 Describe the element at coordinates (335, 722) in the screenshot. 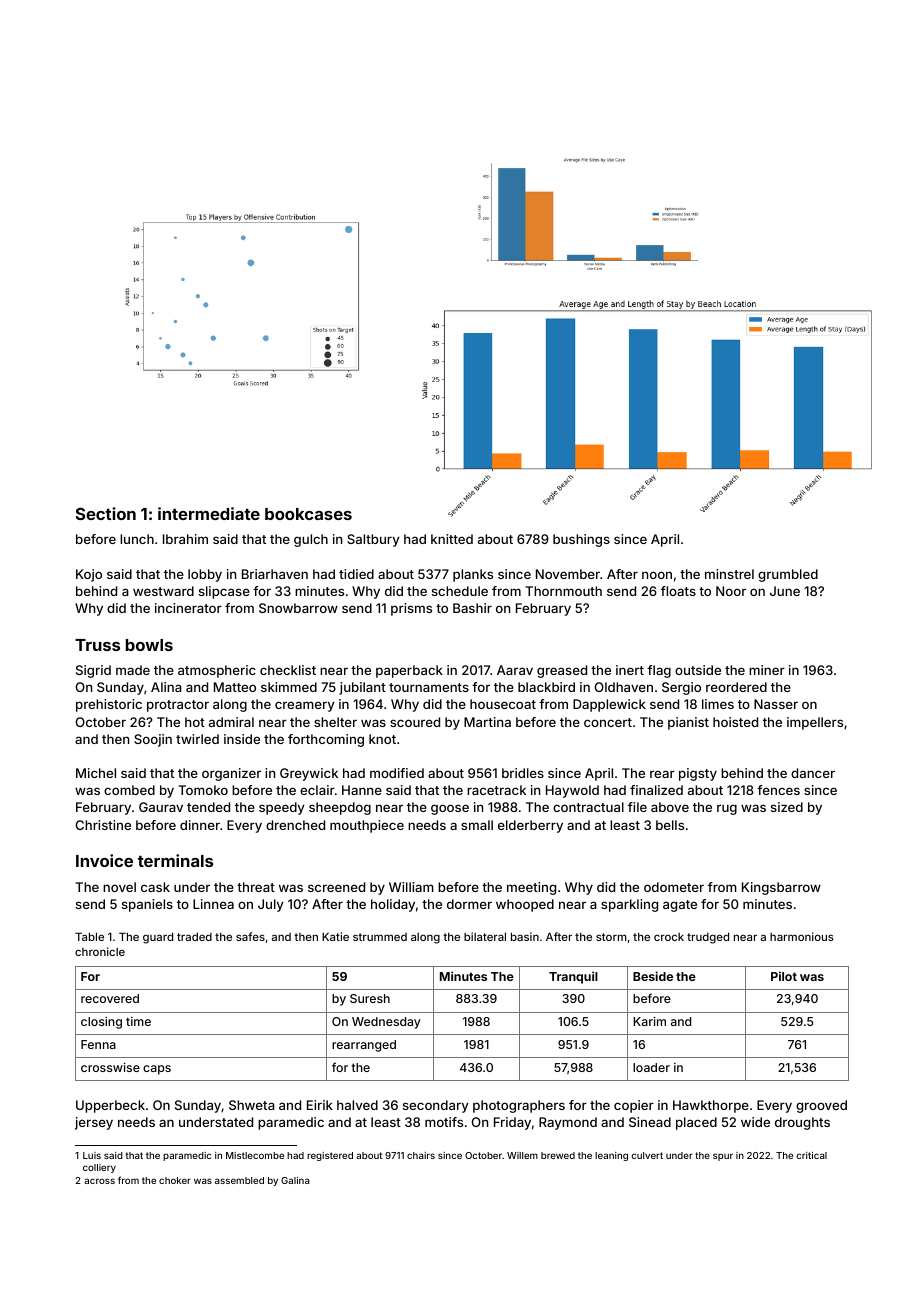

I see `shelter` at that location.
